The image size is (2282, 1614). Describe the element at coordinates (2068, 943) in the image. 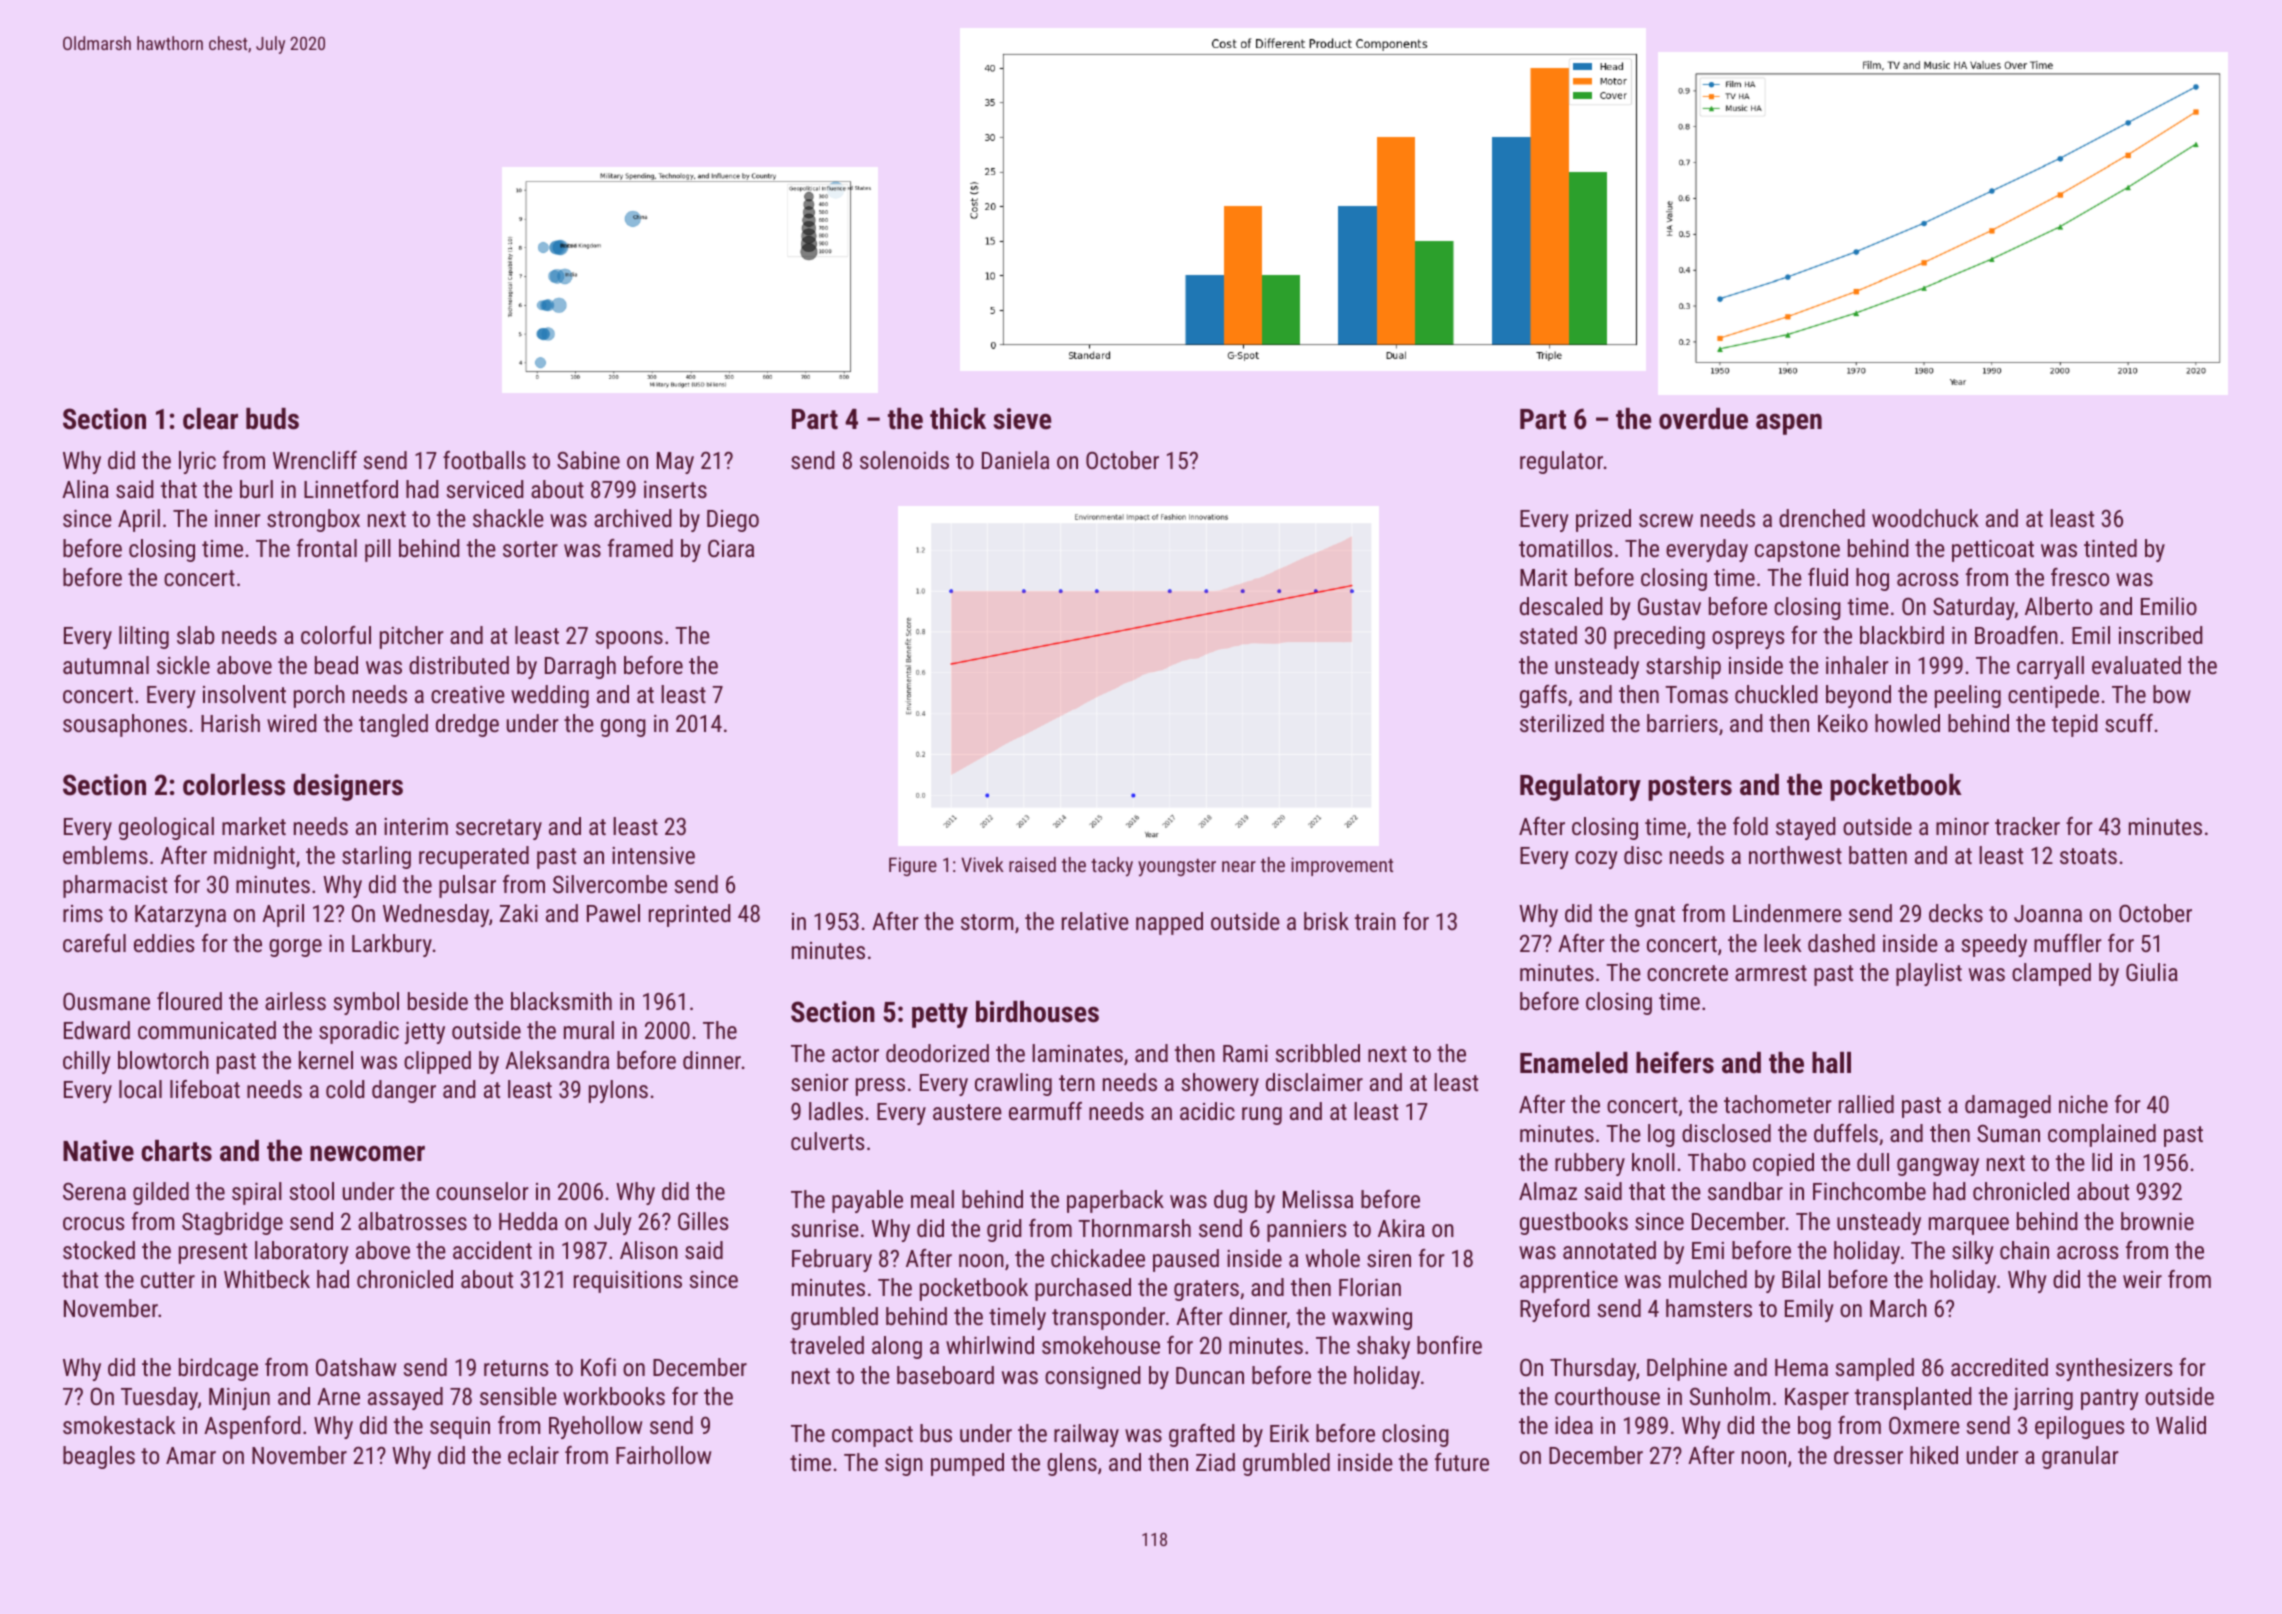

I see `muffler` at that location.
